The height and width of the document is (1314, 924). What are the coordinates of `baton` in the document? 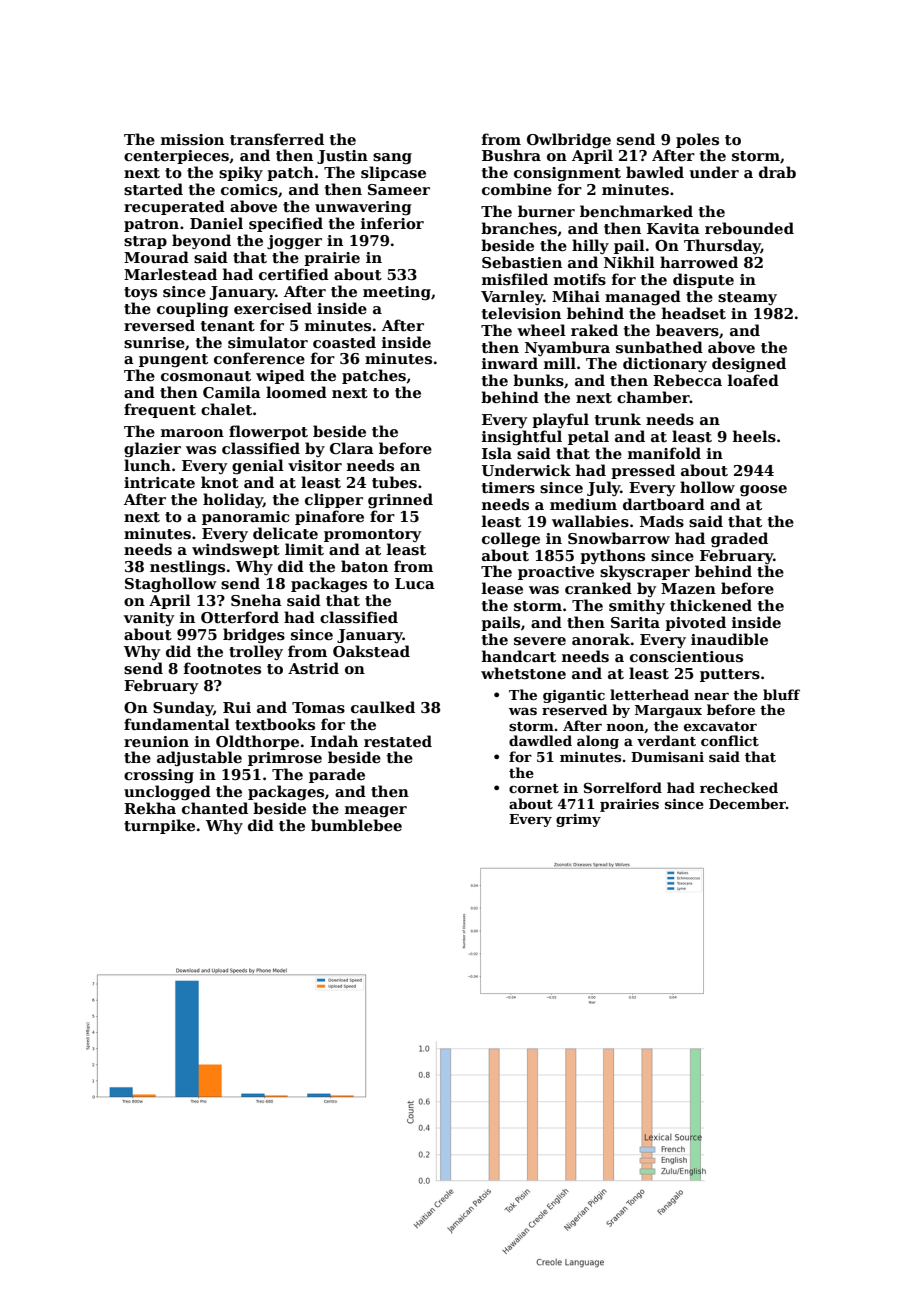 It's located at (364, 566).
